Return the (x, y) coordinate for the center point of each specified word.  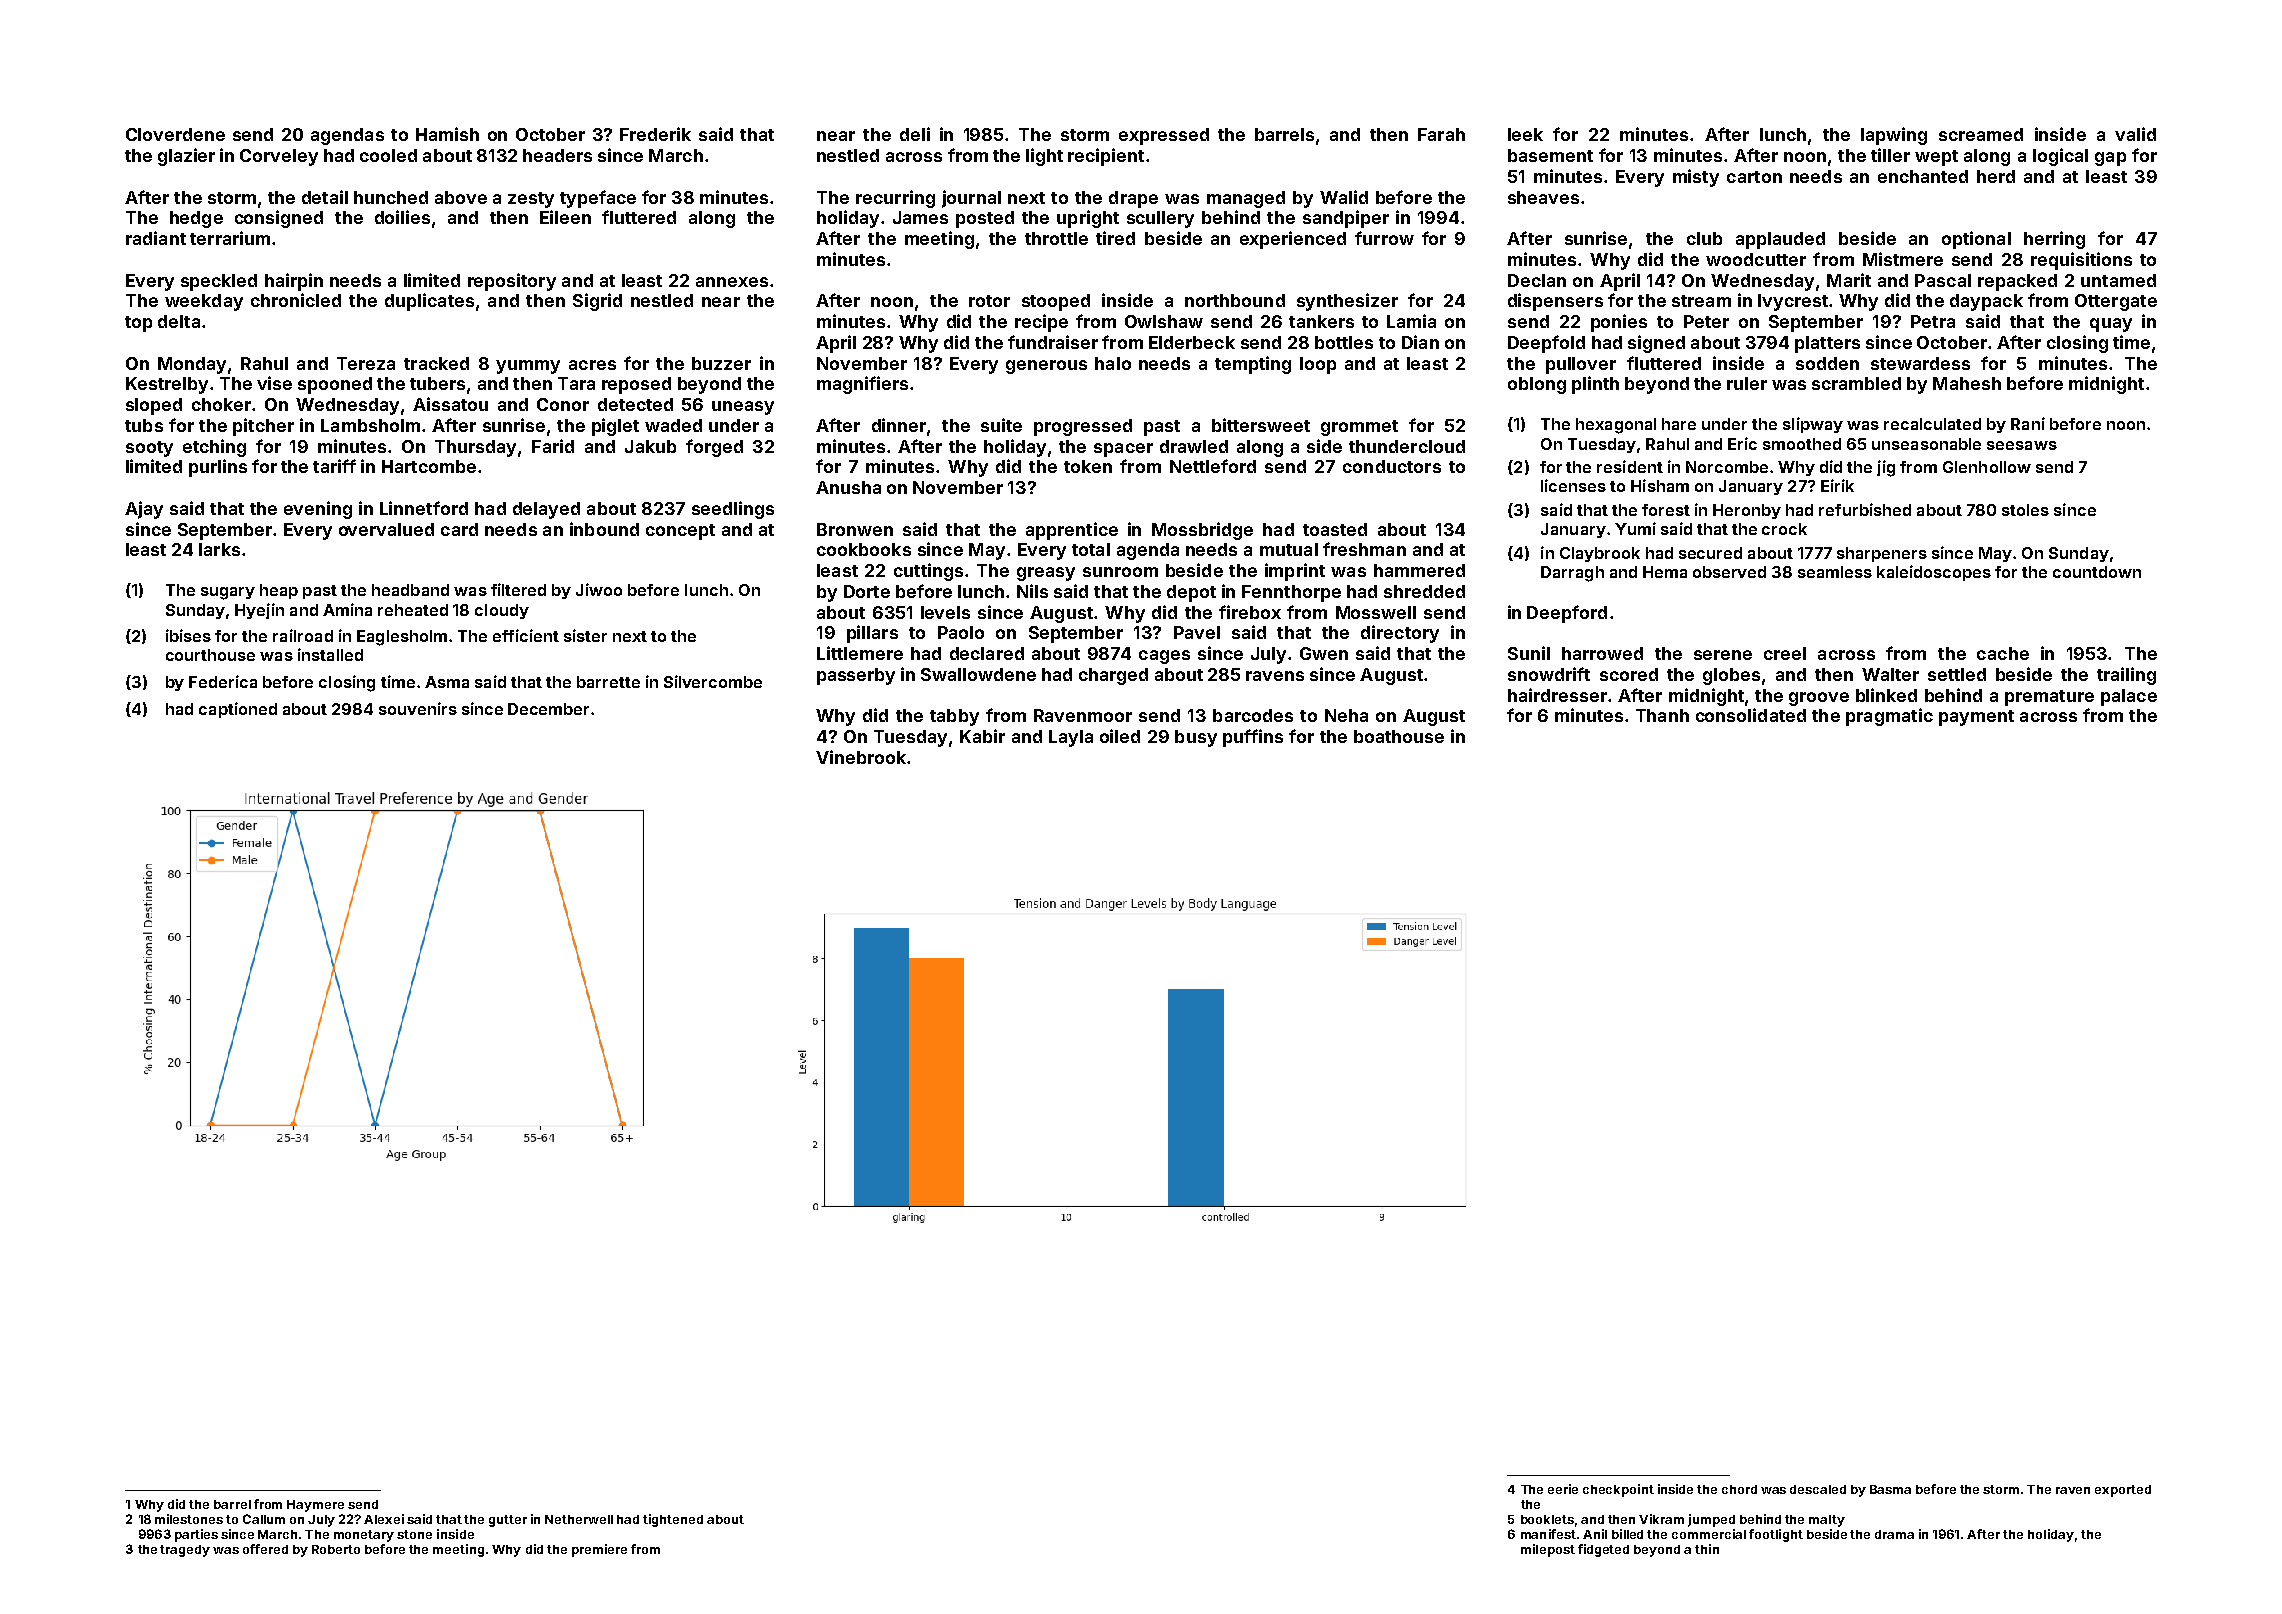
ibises (188, 635)
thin (1707, 1549)
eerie (1563, 1489)
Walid (1344, 197)
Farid (553, 446)
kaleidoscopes (1934, 573)
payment (1976, 718)
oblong (1537, 385)
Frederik (655, 134)
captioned (238, 710)
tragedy (185, 1551)
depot (1191, 593)
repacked (2017, 282)
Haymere (315, 1506)
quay (2111, 325)
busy (1196, 738)
